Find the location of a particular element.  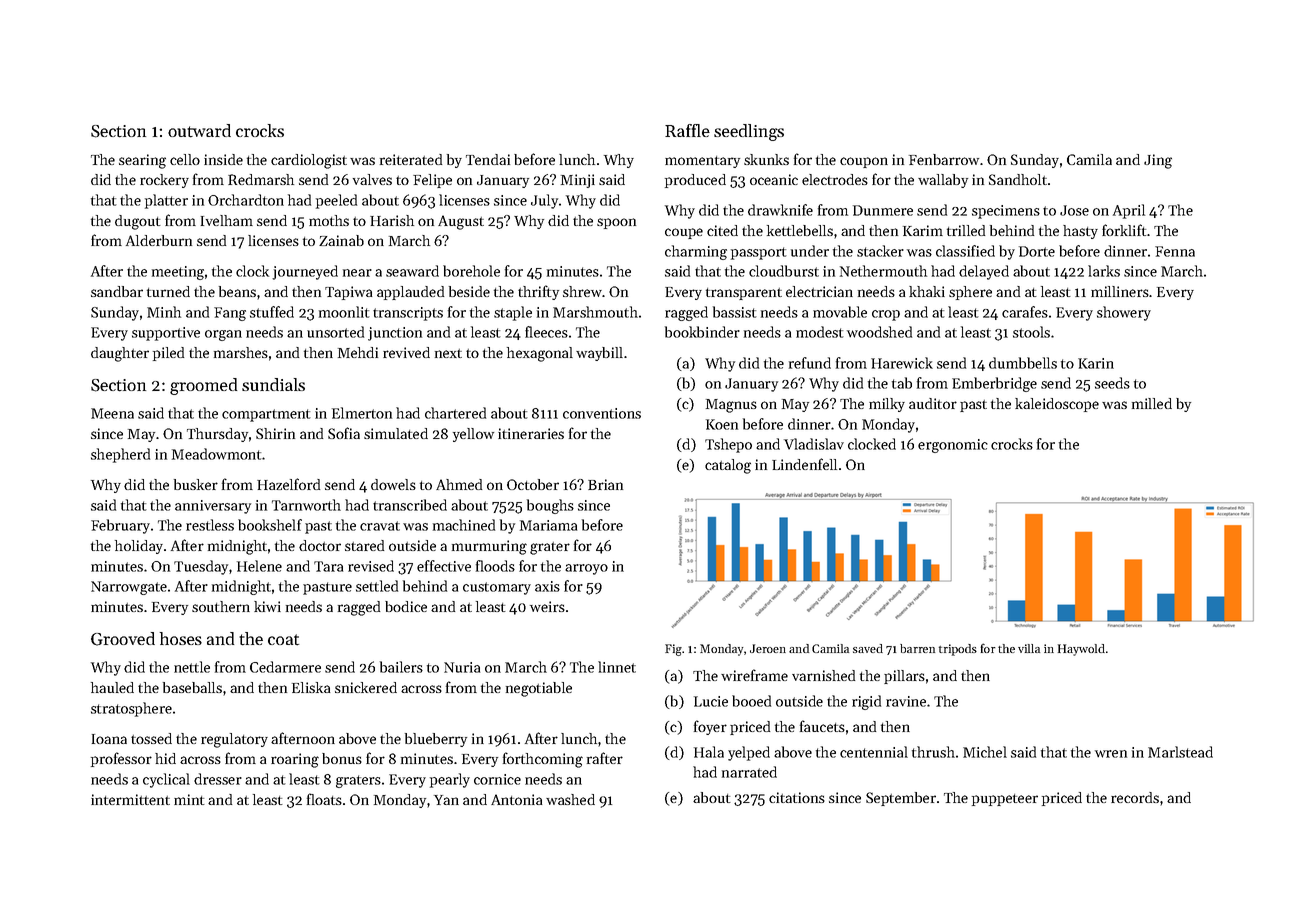

valves is located at coordinates (372, 179).
